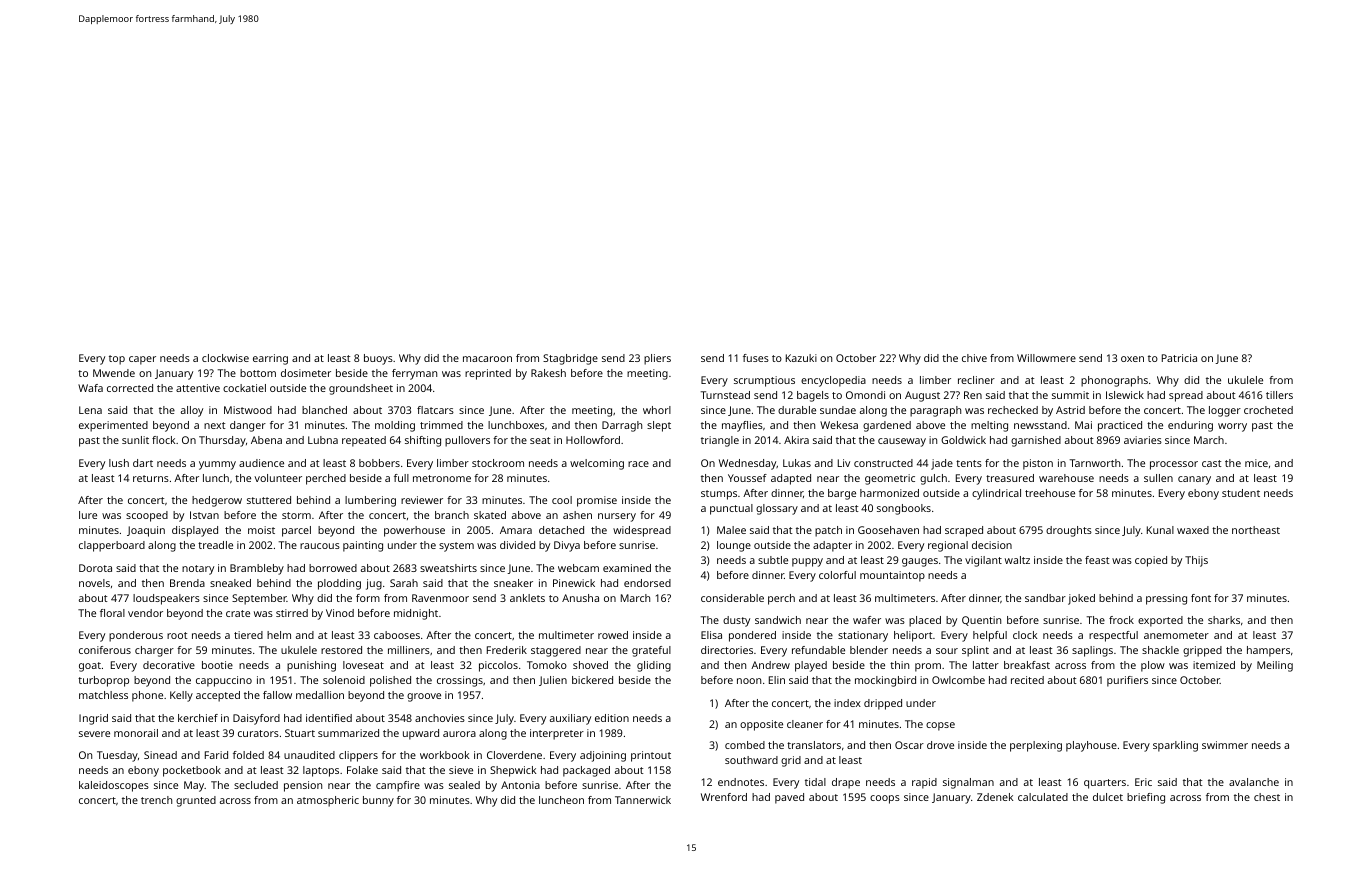 This image has width=1372, height=887. I want to click on tillers, so click(1279, 395).
